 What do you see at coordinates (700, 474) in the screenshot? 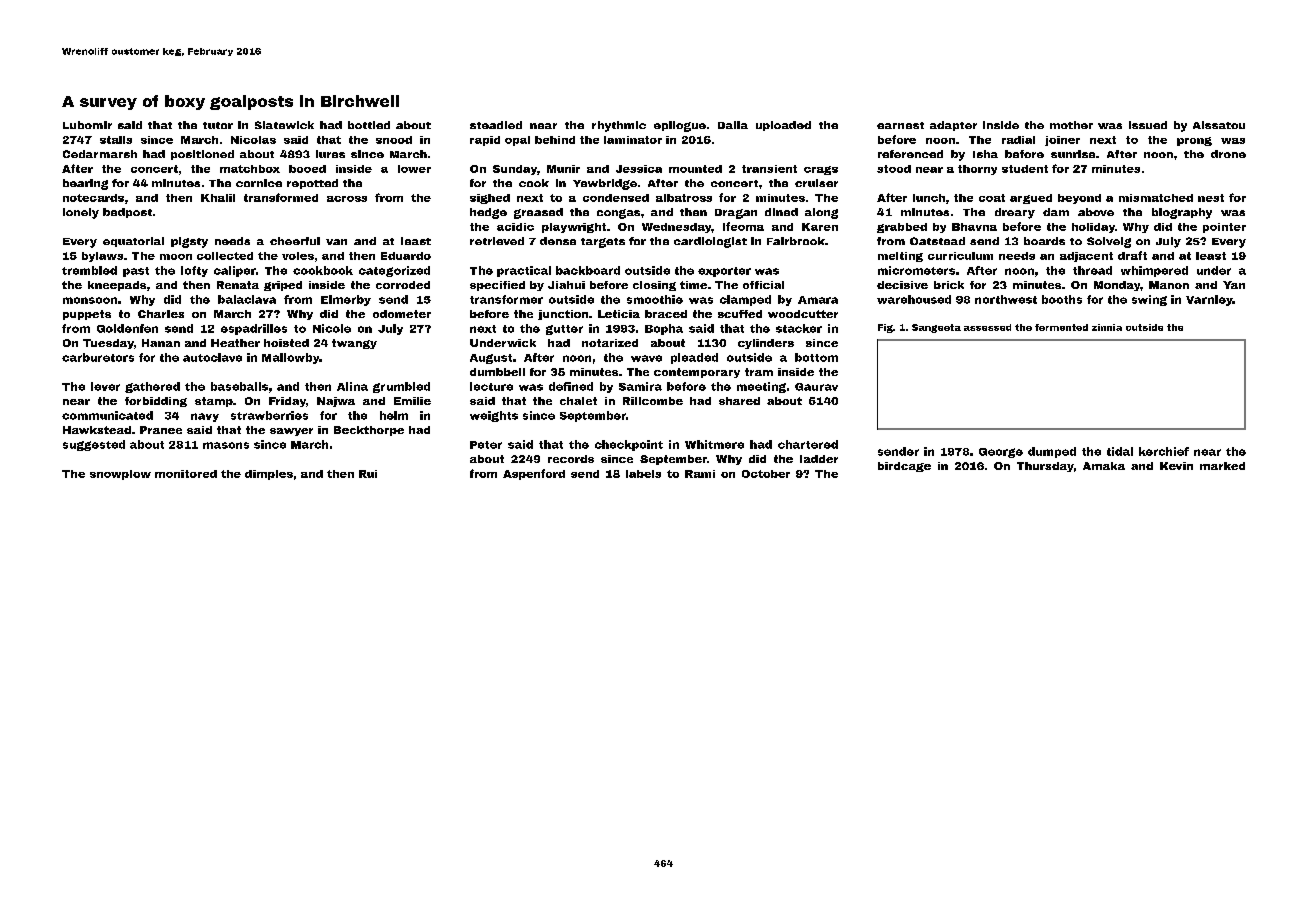
I see `Rami` at bounding box center [700, 474].
